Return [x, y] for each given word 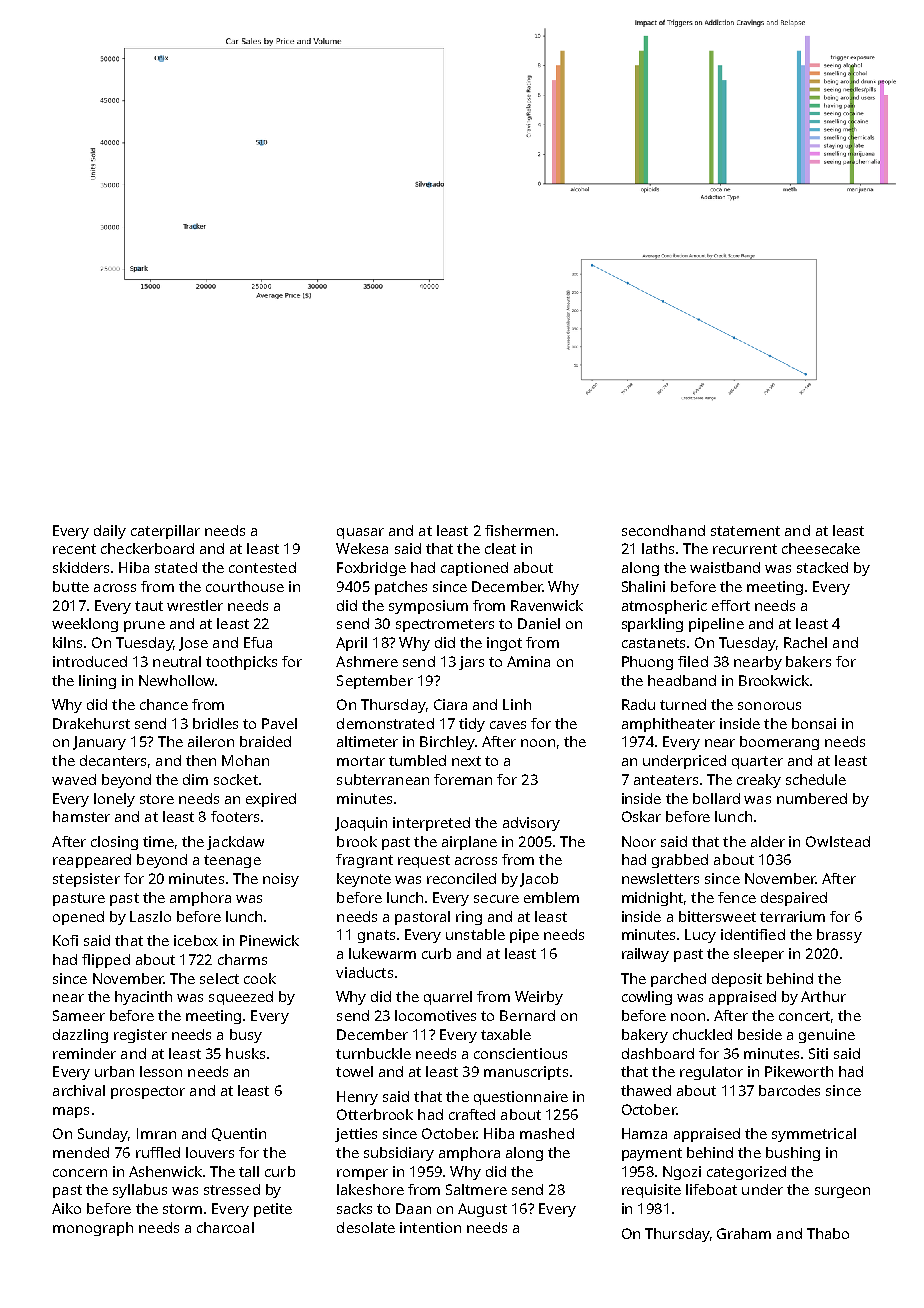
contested [262, 567]
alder [768, 841]
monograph [93, 1229]
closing [114, 843]
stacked [822, 567]
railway [645, 955]
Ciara [450, 704]
